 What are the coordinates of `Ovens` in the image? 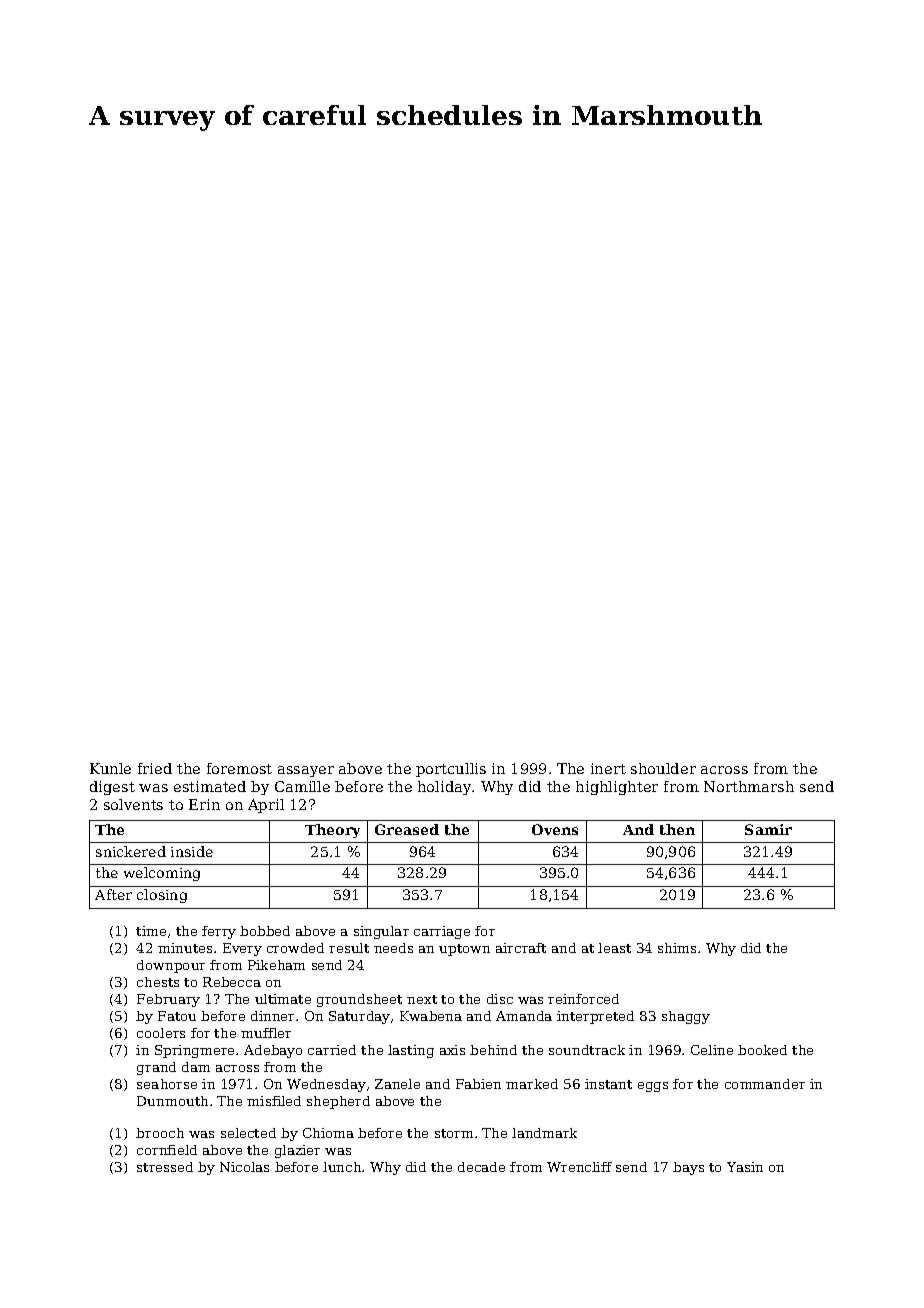 It's located at (555, 829).
